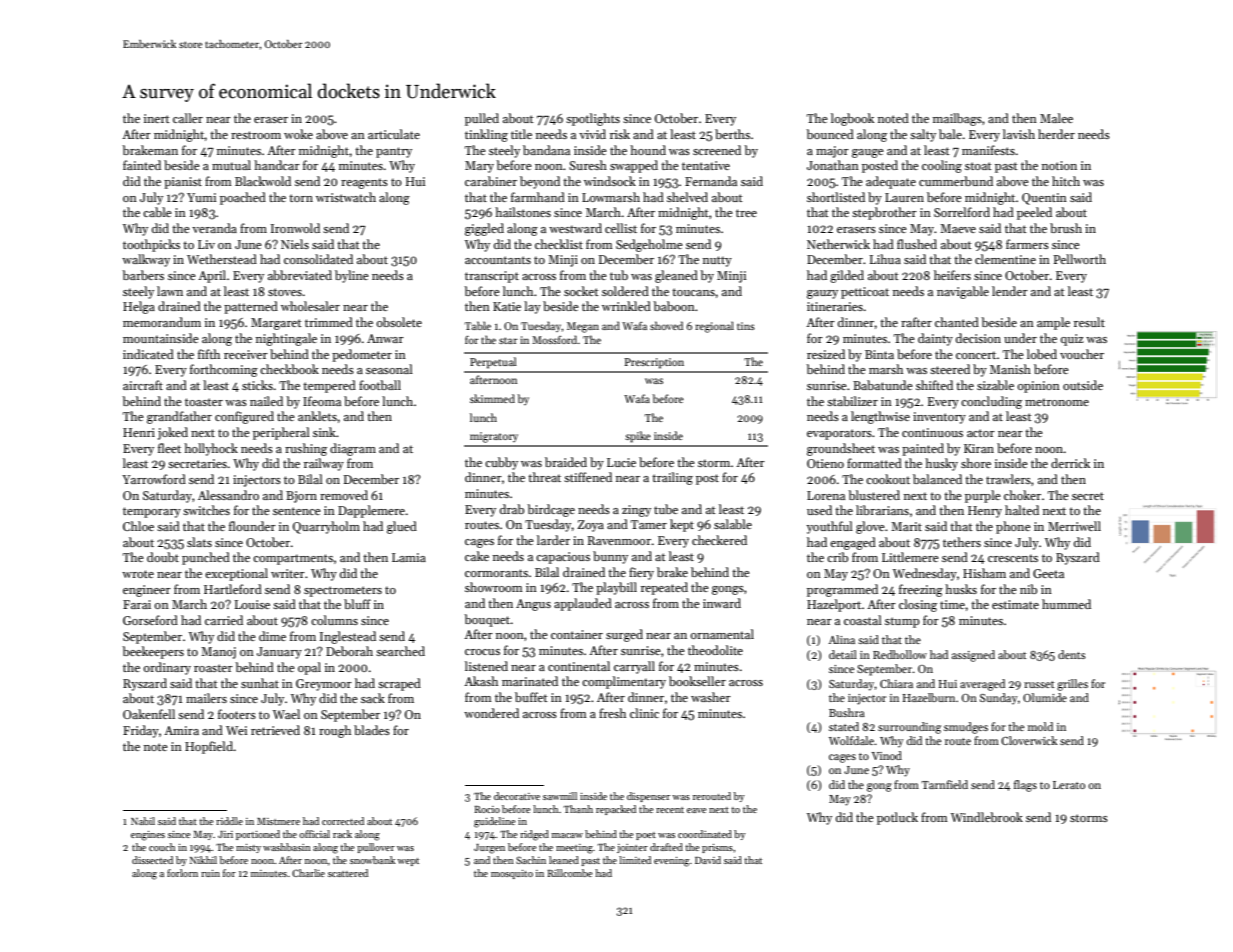 Image resolution: width=1233 pixels, height=952 pixels. Describe the element at coordinates (1056, 118) in the image. I see `Malee` at that location.
